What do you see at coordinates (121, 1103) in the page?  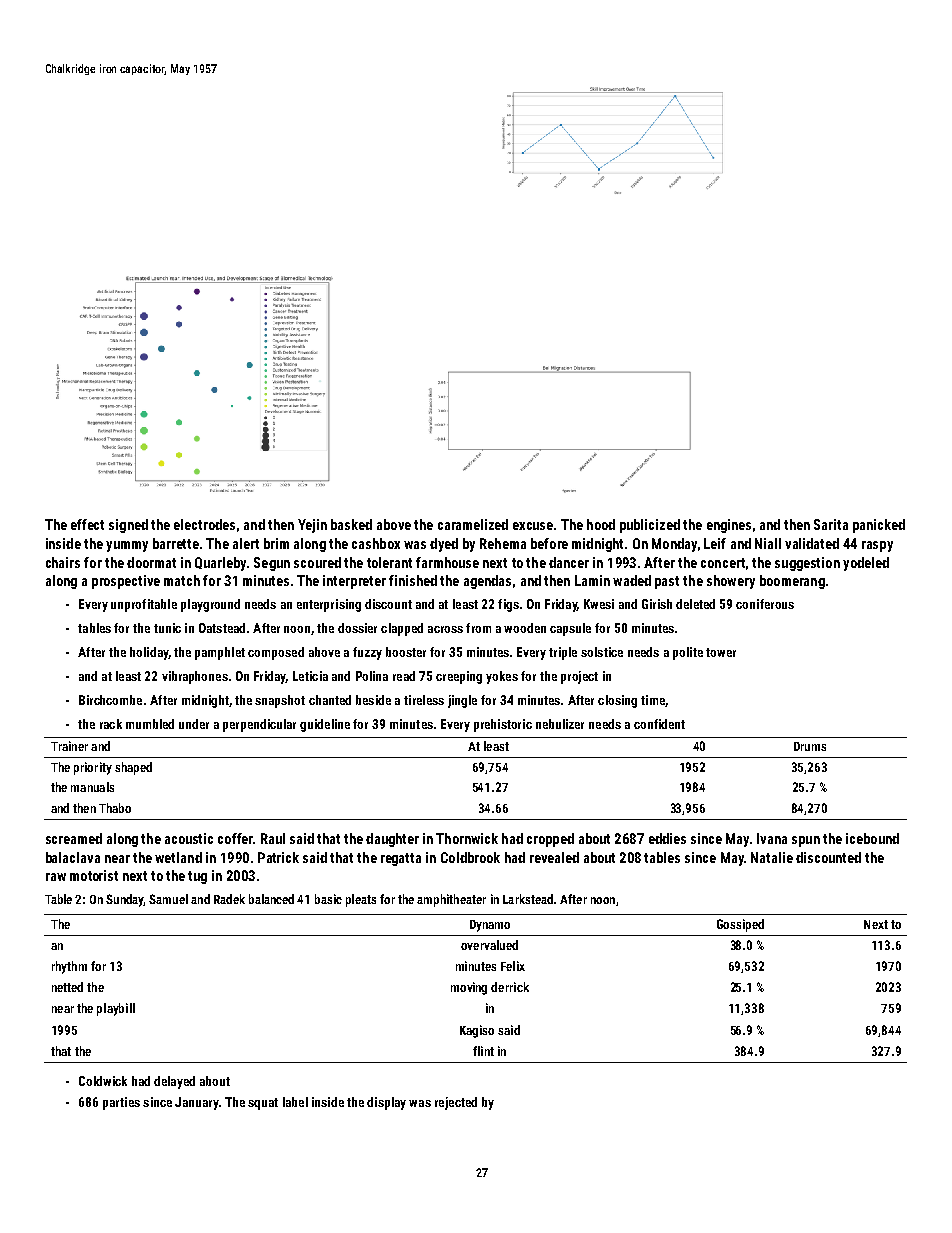 I see `parties` at bounding box center [121, 1103].
